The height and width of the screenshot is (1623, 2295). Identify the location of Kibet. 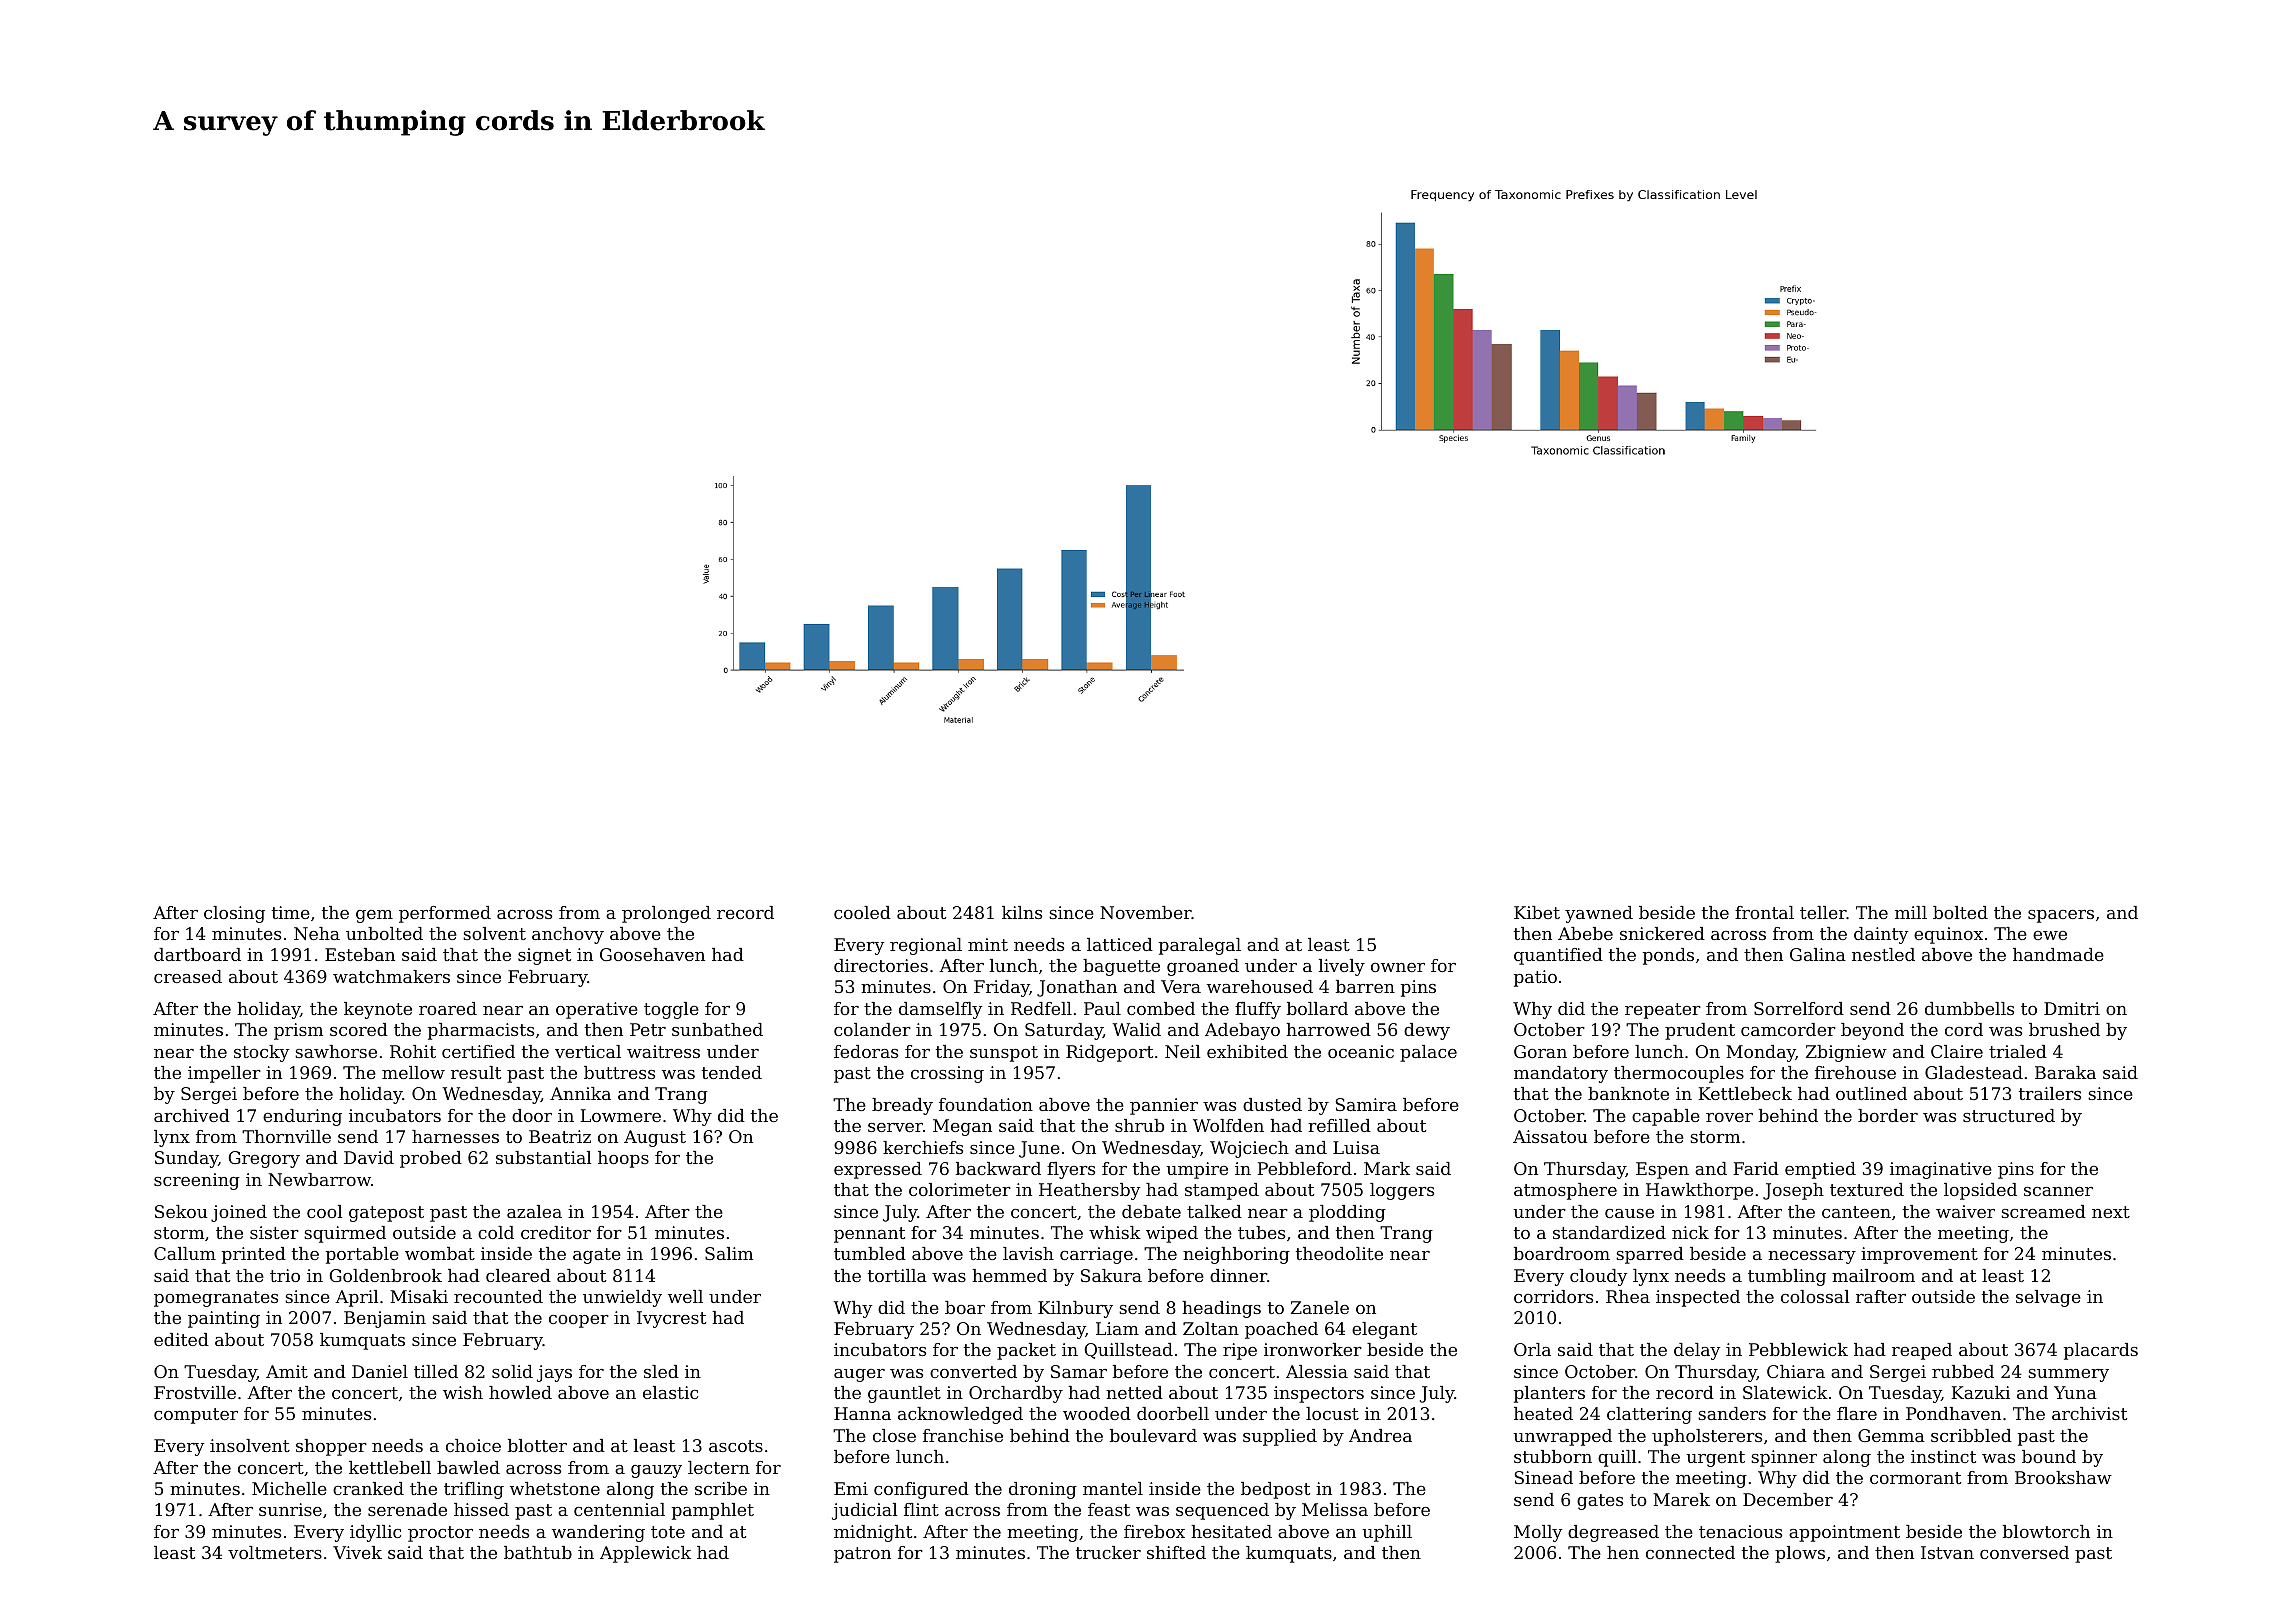
(1537, 912).
